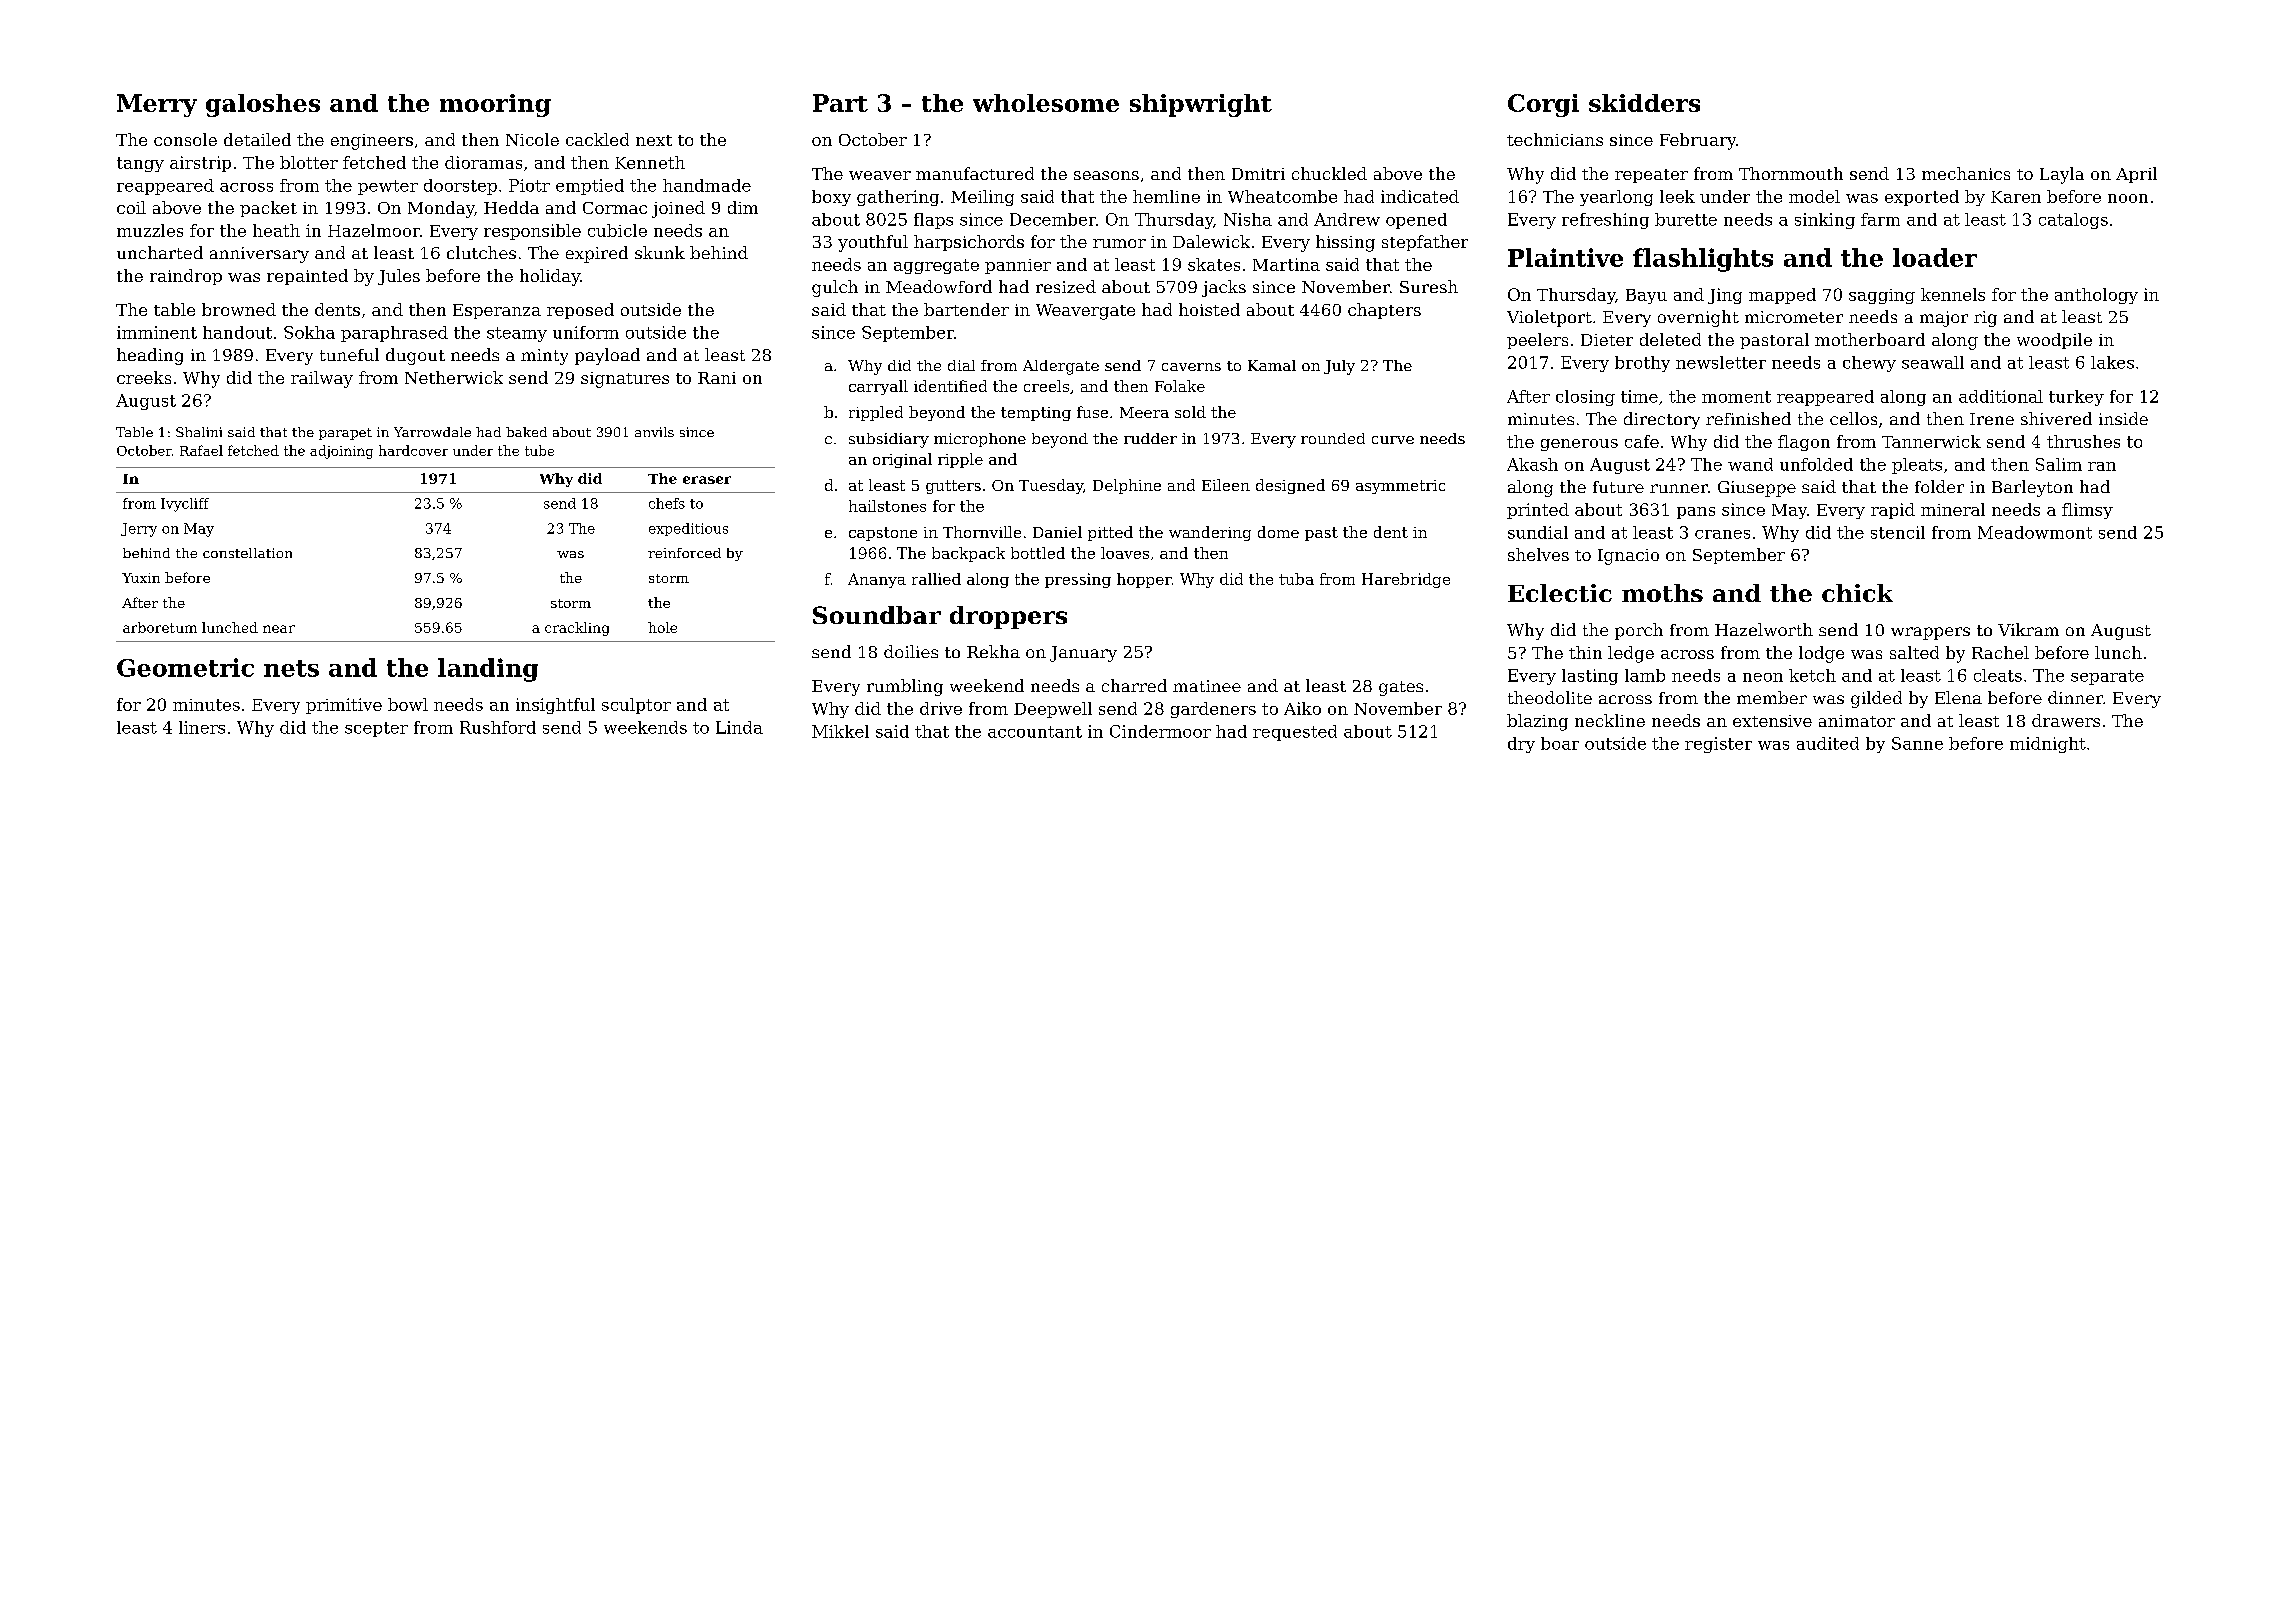  What do you see at coordinates (2066, 720) in the image?
I see `drawers` at bounding box center [2066, 720].
